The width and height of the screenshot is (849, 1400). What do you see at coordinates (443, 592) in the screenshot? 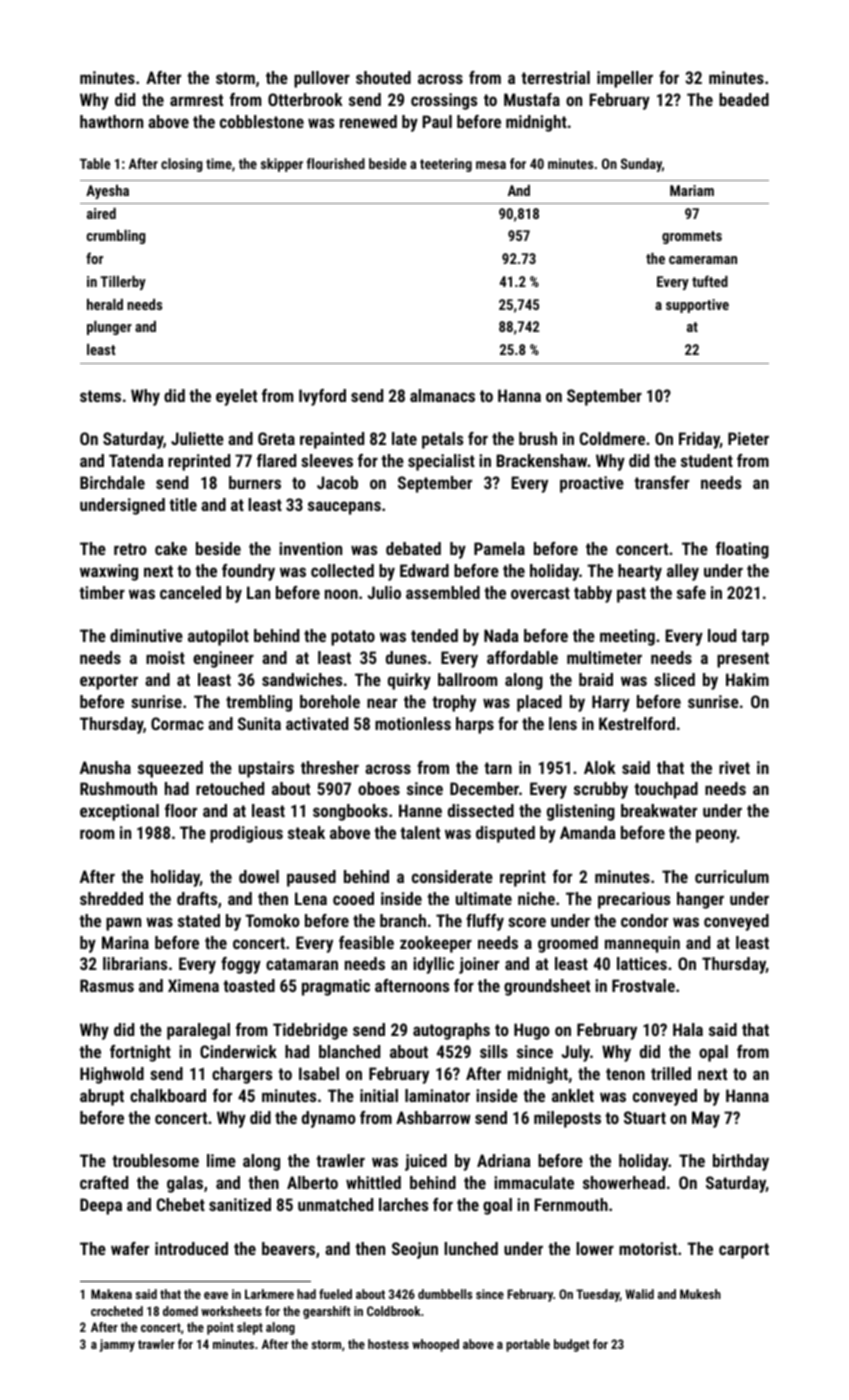
I see `assembled` at bounding box center [443, 592].
